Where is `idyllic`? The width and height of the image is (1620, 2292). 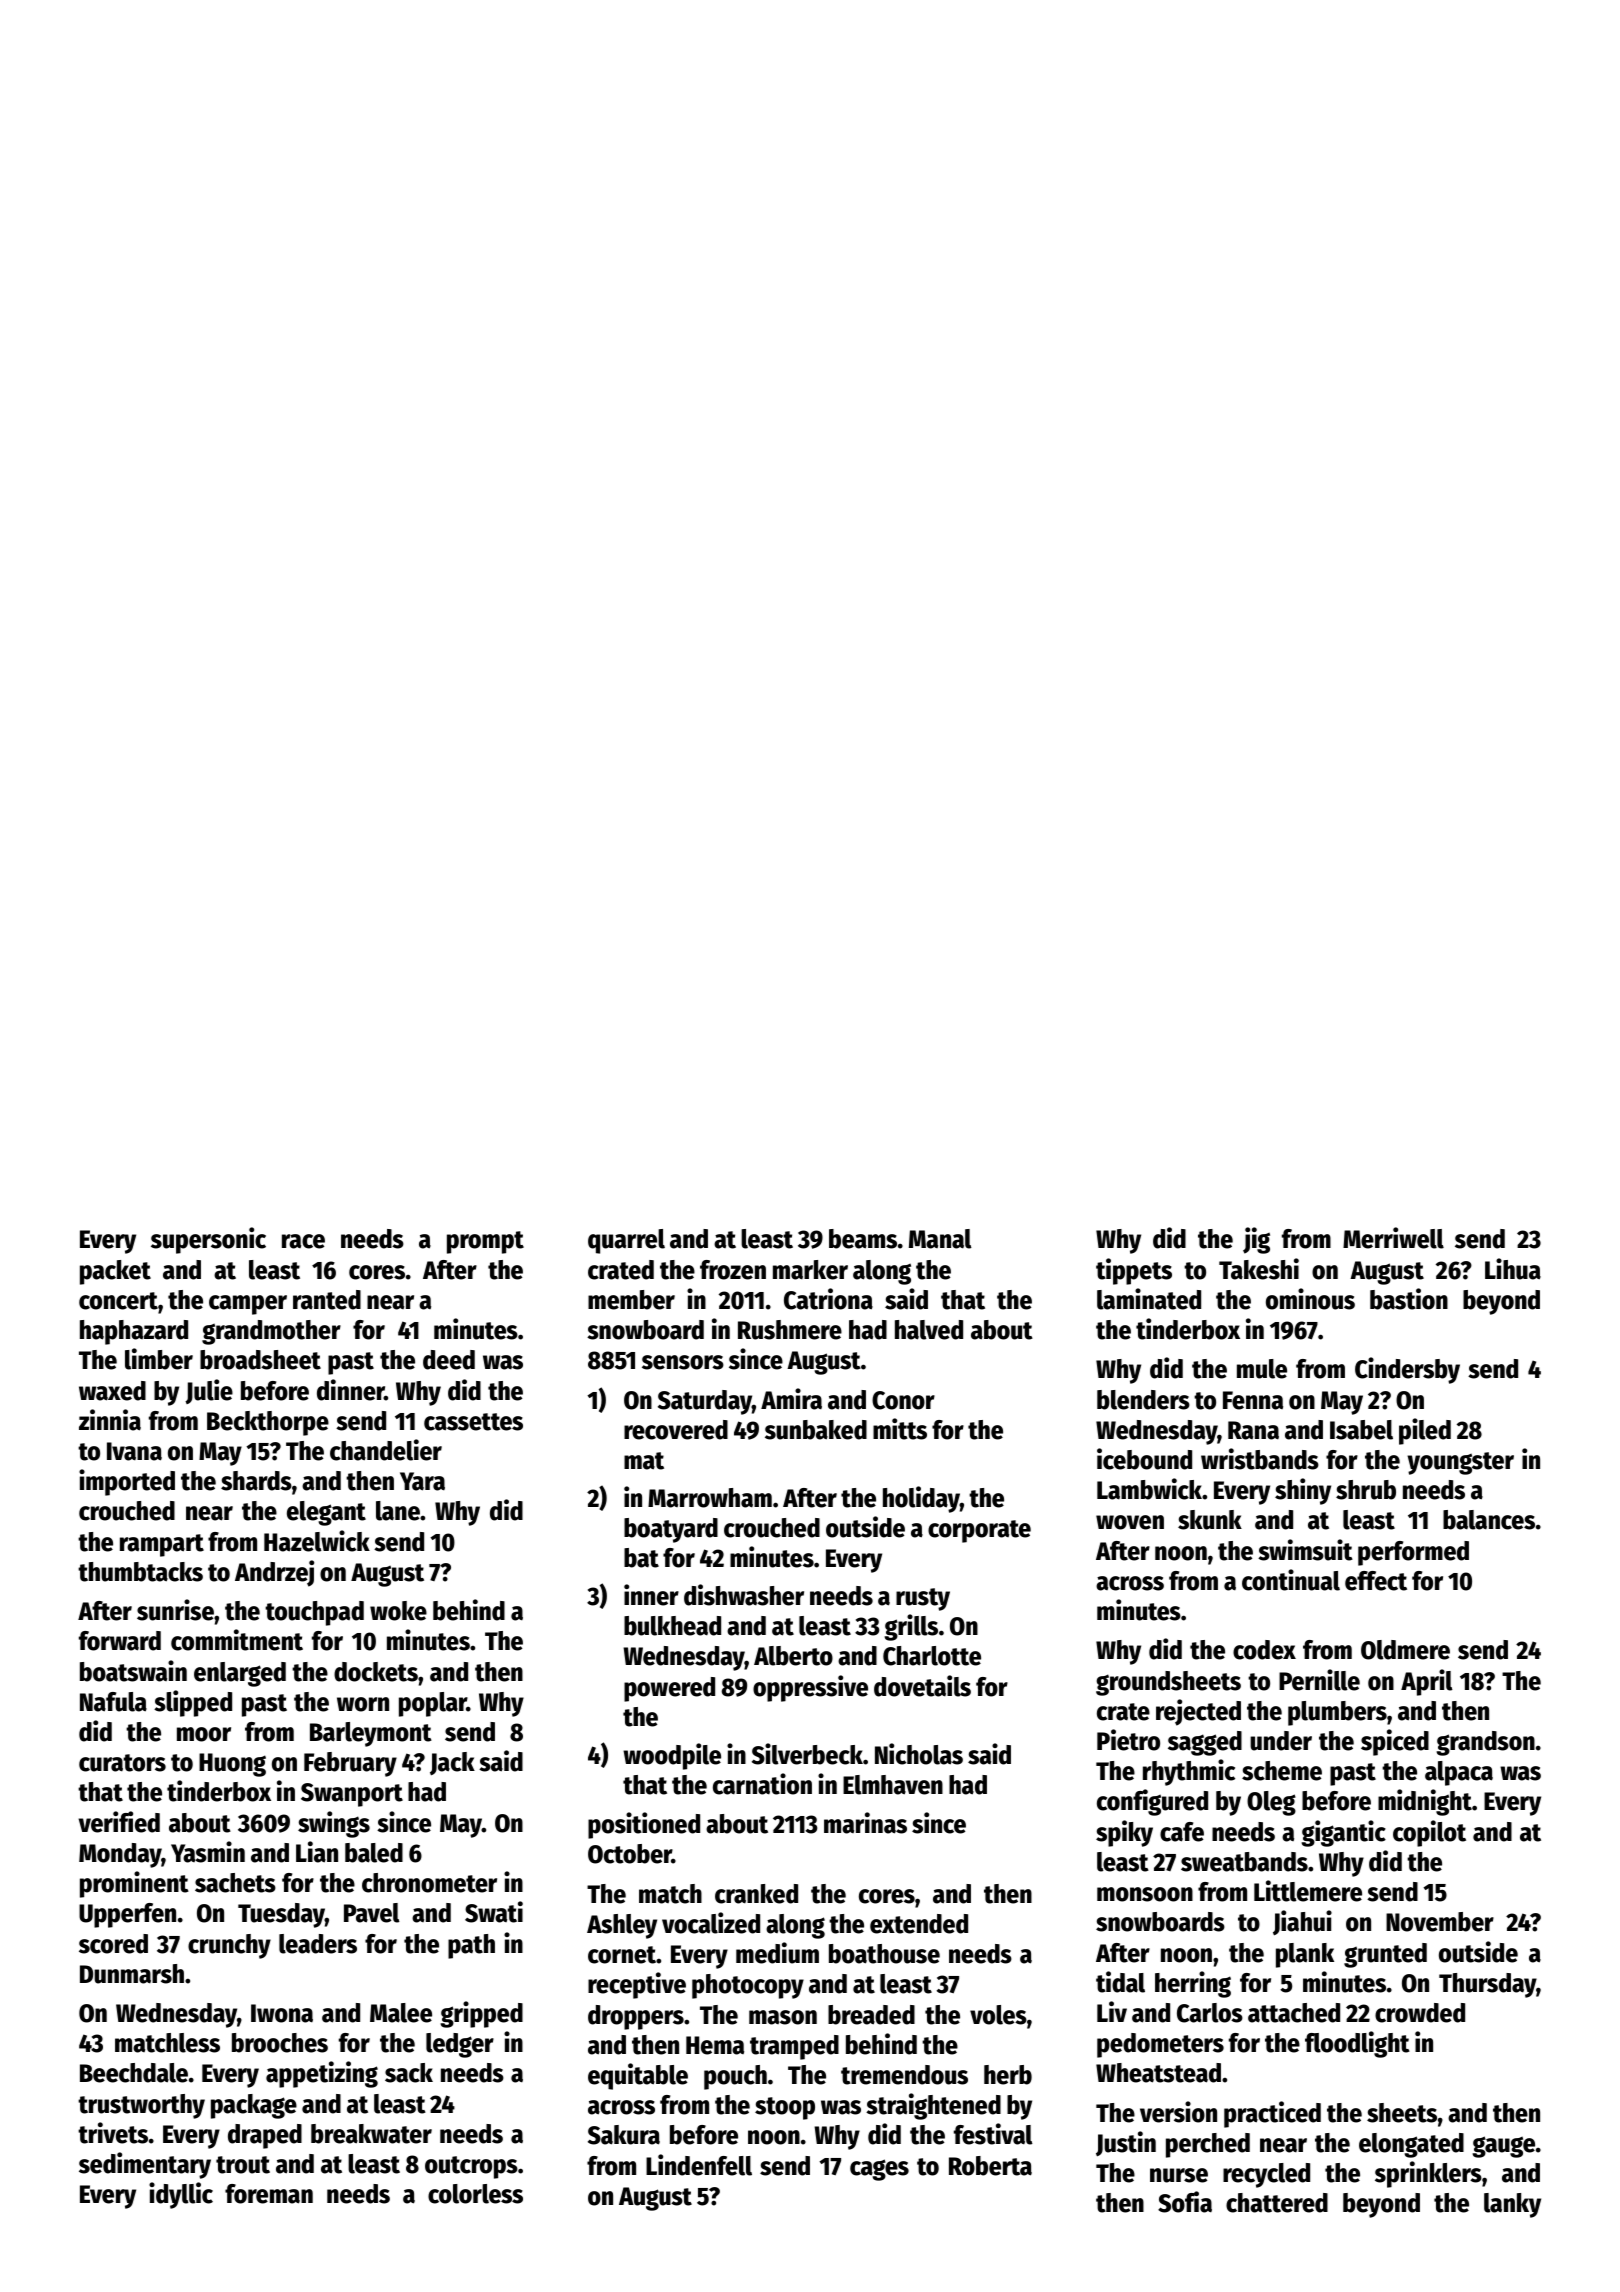 idyllic is located at coordinates (181, 2195).
